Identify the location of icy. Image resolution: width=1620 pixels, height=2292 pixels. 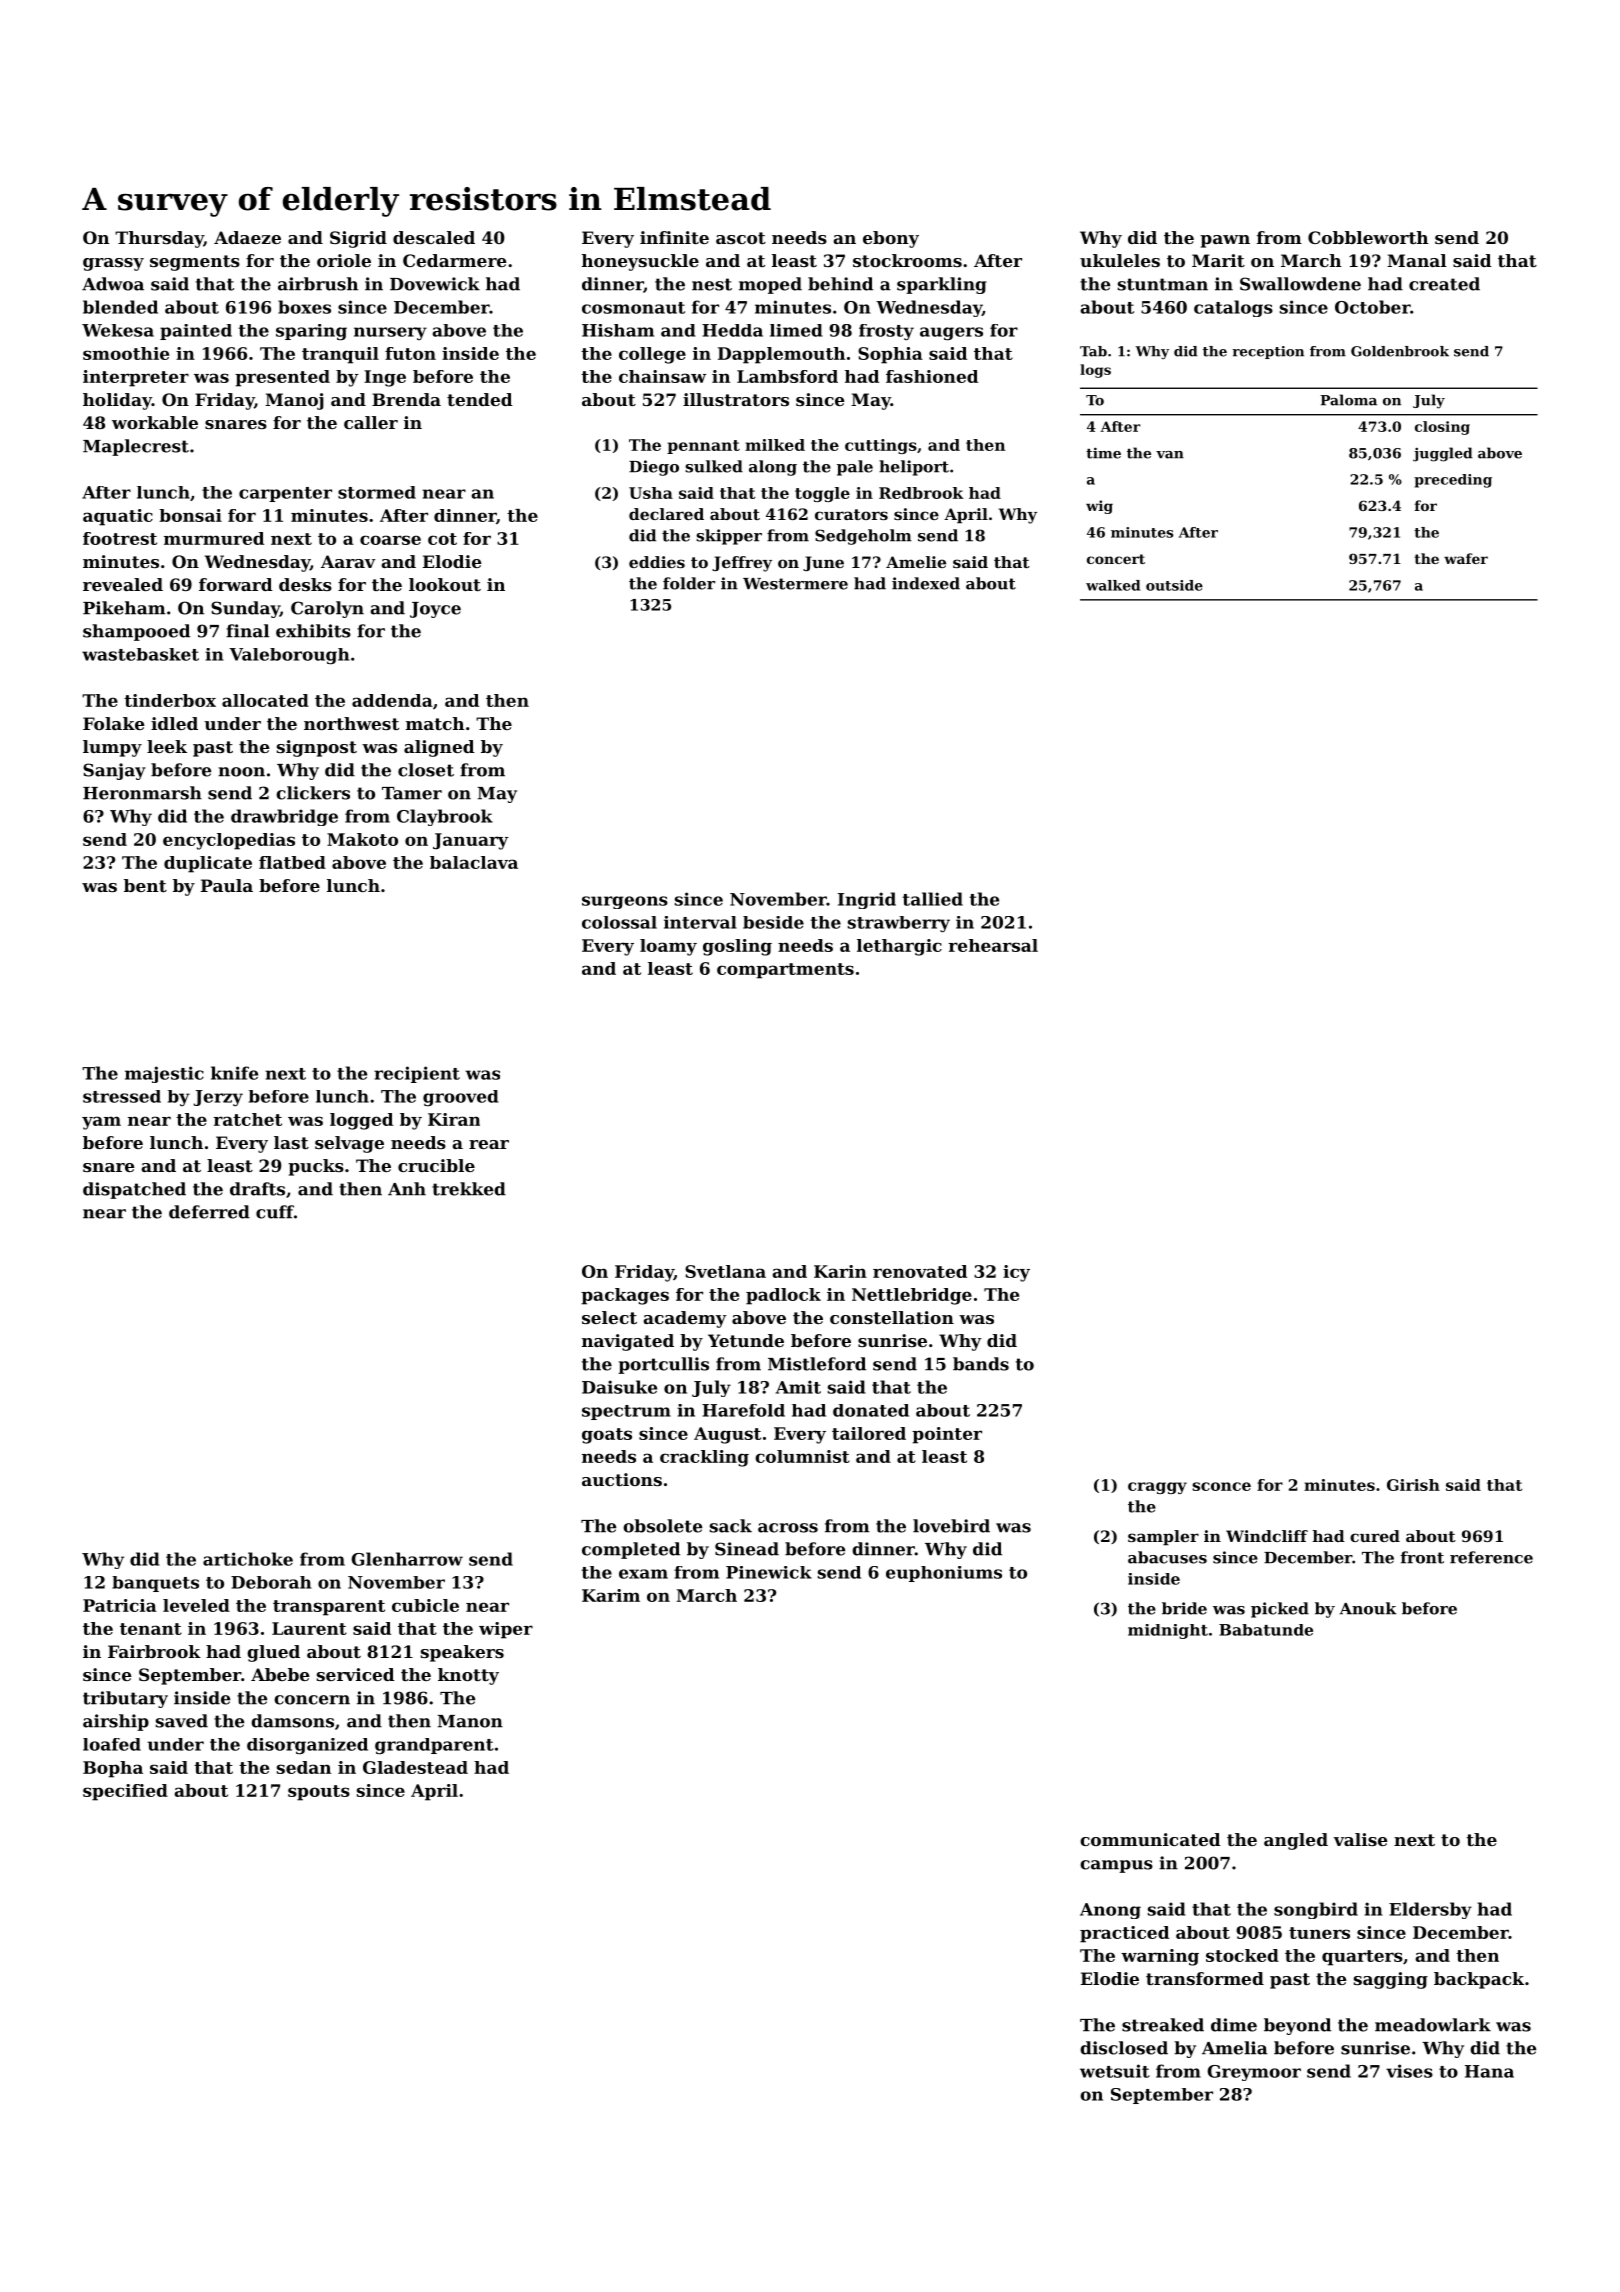
(1016, 1273).
